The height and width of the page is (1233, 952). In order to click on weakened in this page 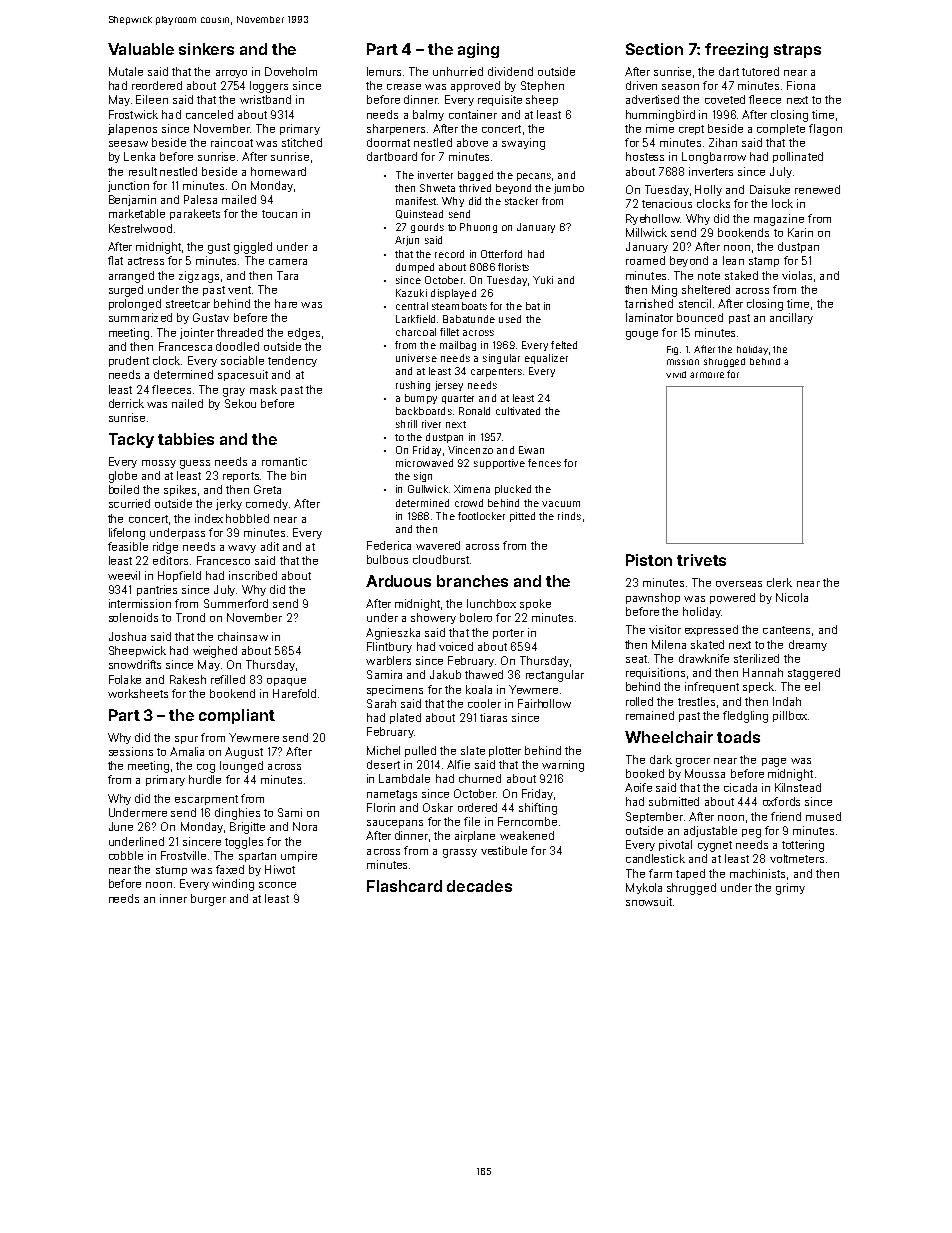, I will do `click(527, 835)`.
